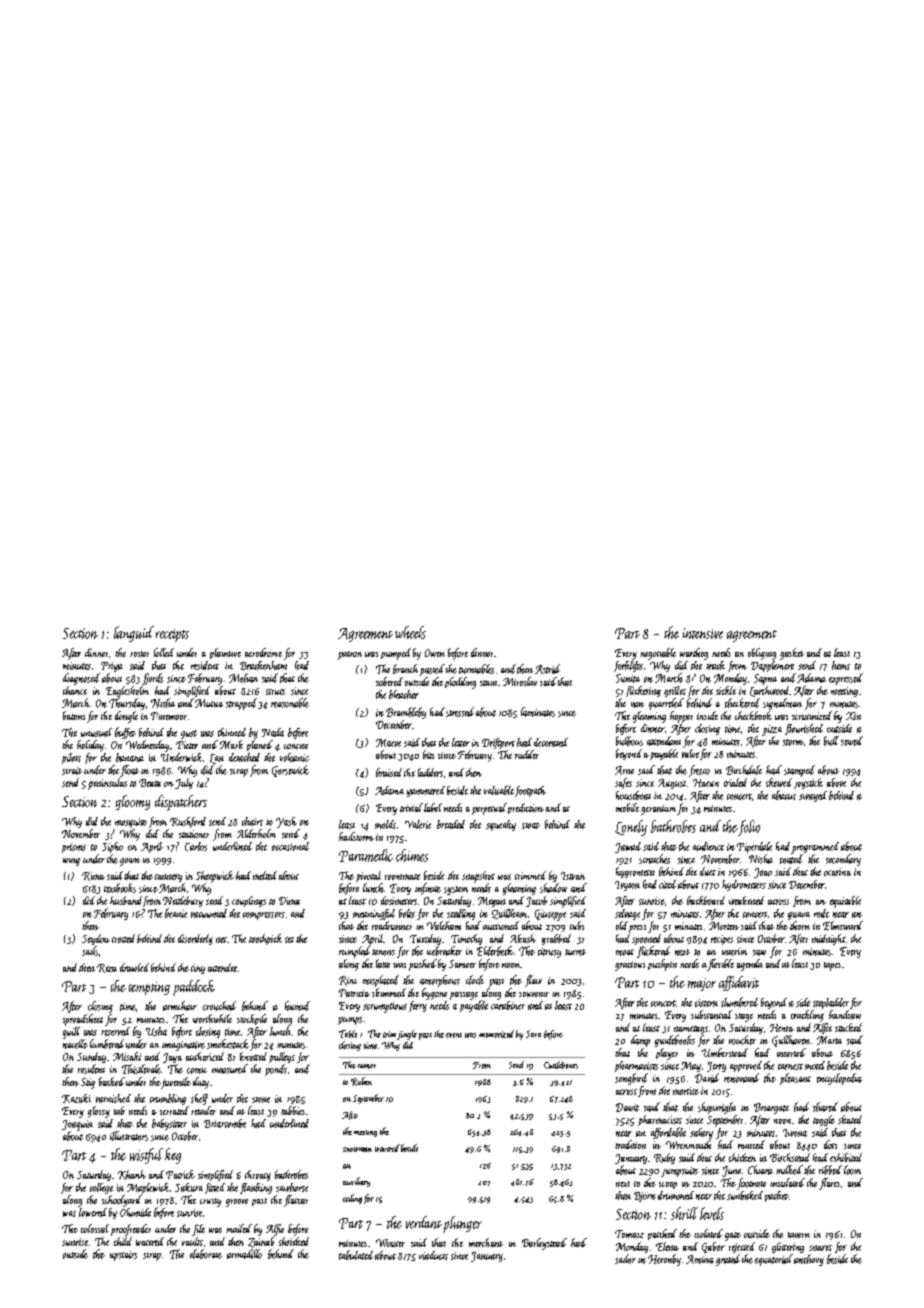 The width and height of the image is (924, 1308). I want to click on misplaced, so click(381, 981).
